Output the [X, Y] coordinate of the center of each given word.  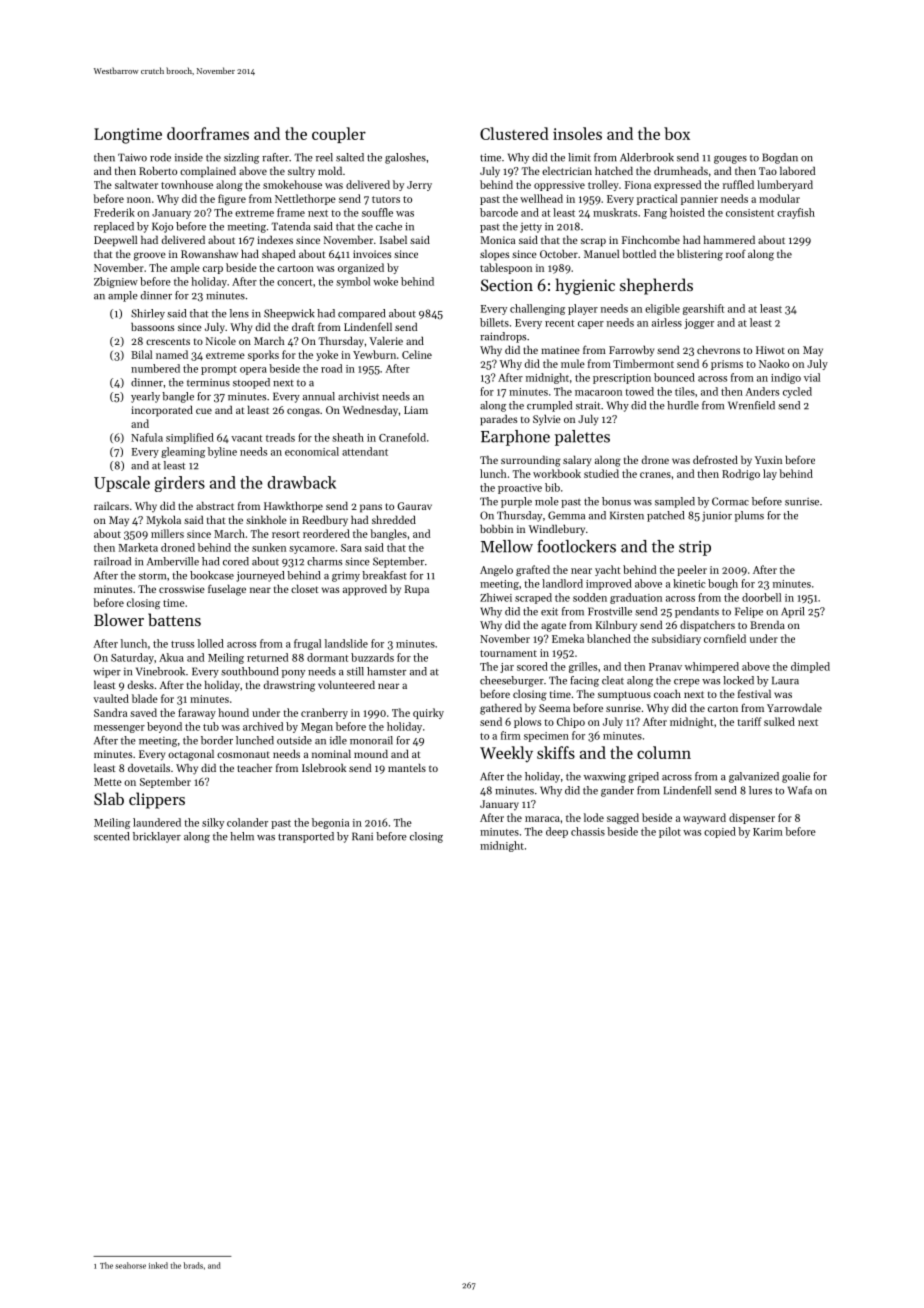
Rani [362, 836]
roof [736, 253]
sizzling [241, 158]
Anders [762, 391]
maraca [542, 819]
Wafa [800, 790]
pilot [670, 832]
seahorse [130, 1265]
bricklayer [157, 837]
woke [385, 281]
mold [330, 170]
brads [193, 1265]
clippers [157, 800]
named [172, 354]
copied [720, 832]
